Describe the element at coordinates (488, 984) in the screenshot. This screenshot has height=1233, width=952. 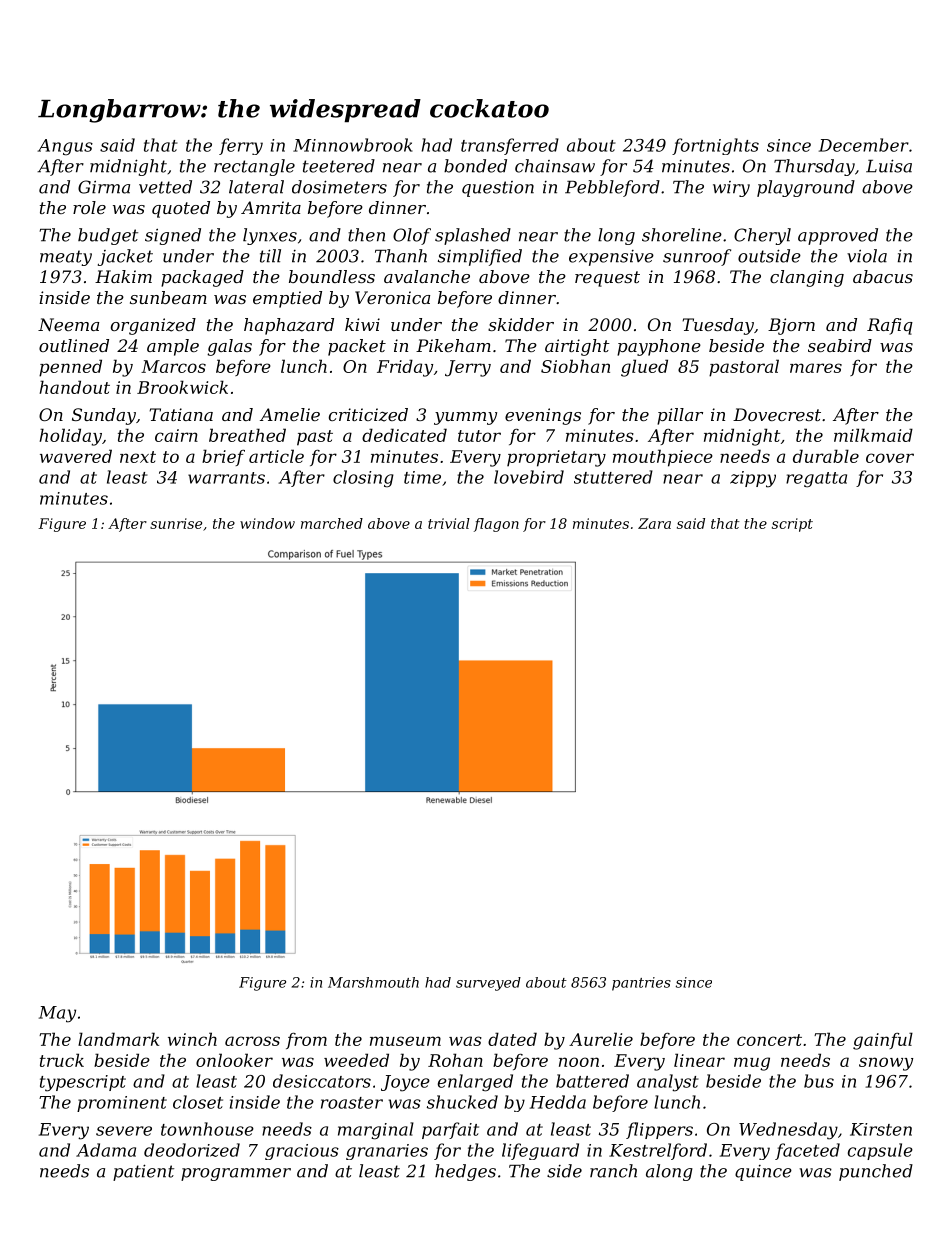
I see `surveyed` at that location.
